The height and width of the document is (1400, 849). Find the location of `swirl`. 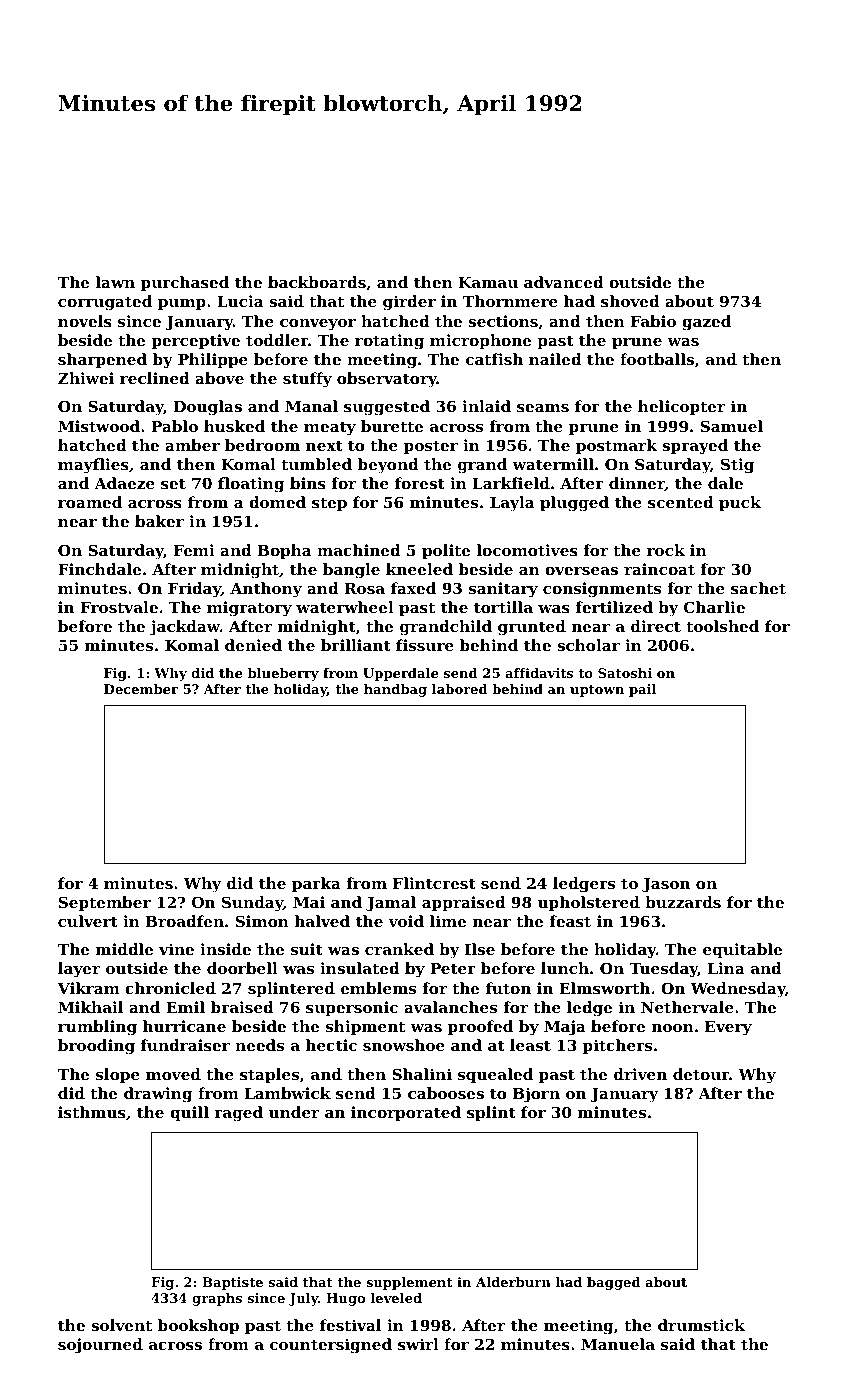

swirl is located at coordinates (418, 1344).
